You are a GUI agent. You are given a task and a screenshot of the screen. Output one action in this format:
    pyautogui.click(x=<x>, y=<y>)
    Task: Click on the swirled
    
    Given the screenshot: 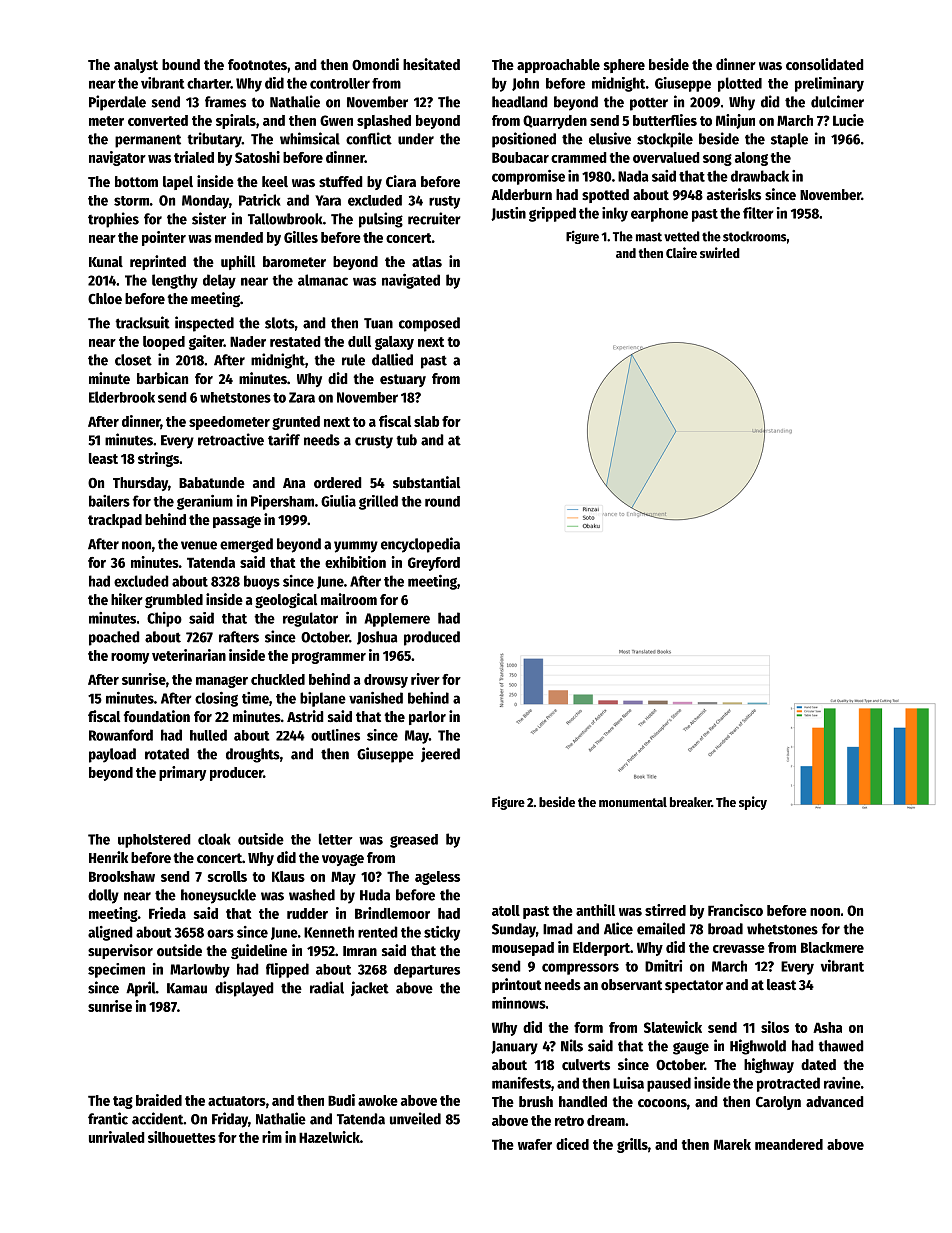 What is the action you would take?
    pyautogui.click(x=720, y=252)
